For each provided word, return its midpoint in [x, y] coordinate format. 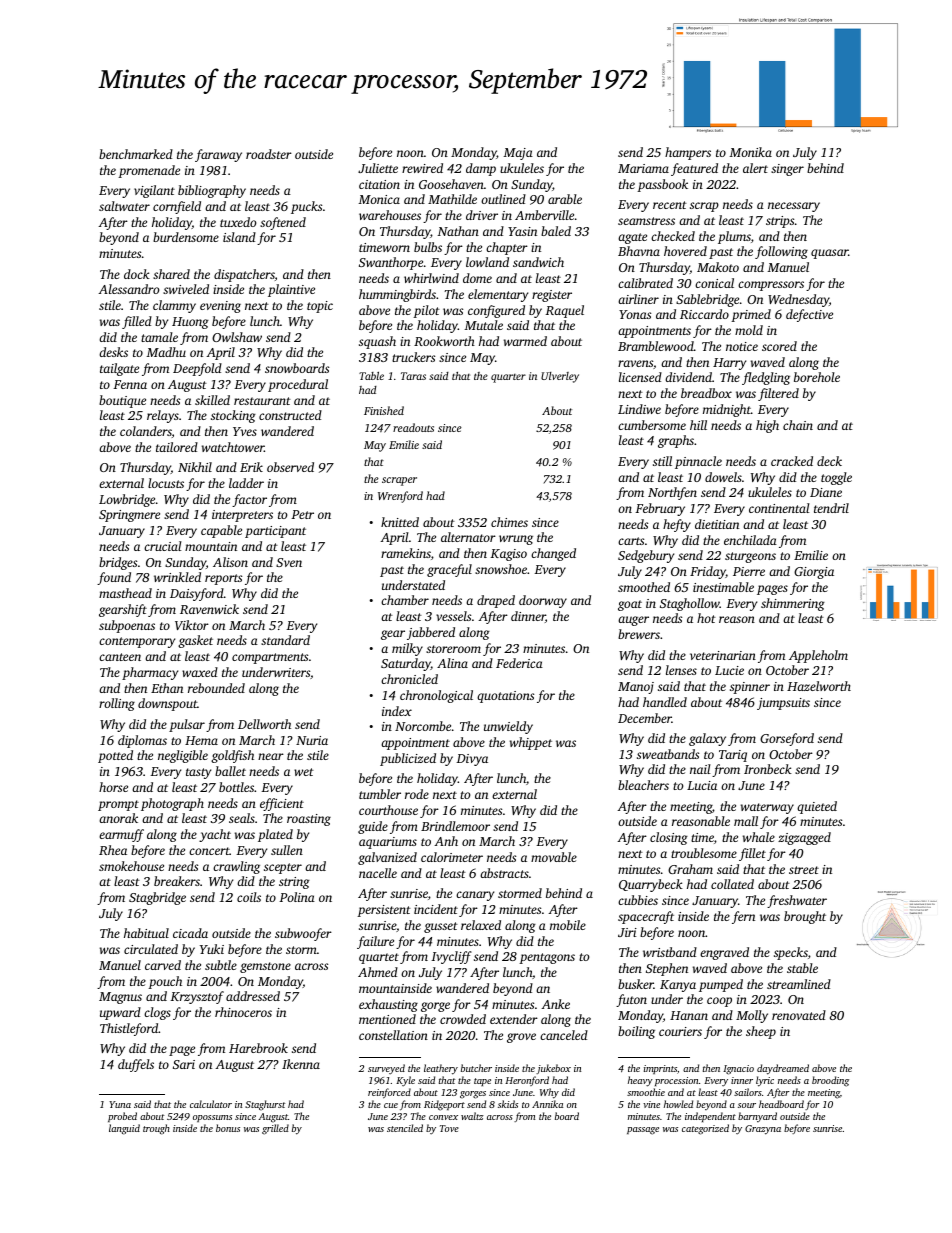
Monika [750, 152]
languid [124, 1129]
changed [553, 554]
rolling [117, 704]
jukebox [553, 1069]
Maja [518, 154]
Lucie [729, 670]
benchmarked [136, 154]
